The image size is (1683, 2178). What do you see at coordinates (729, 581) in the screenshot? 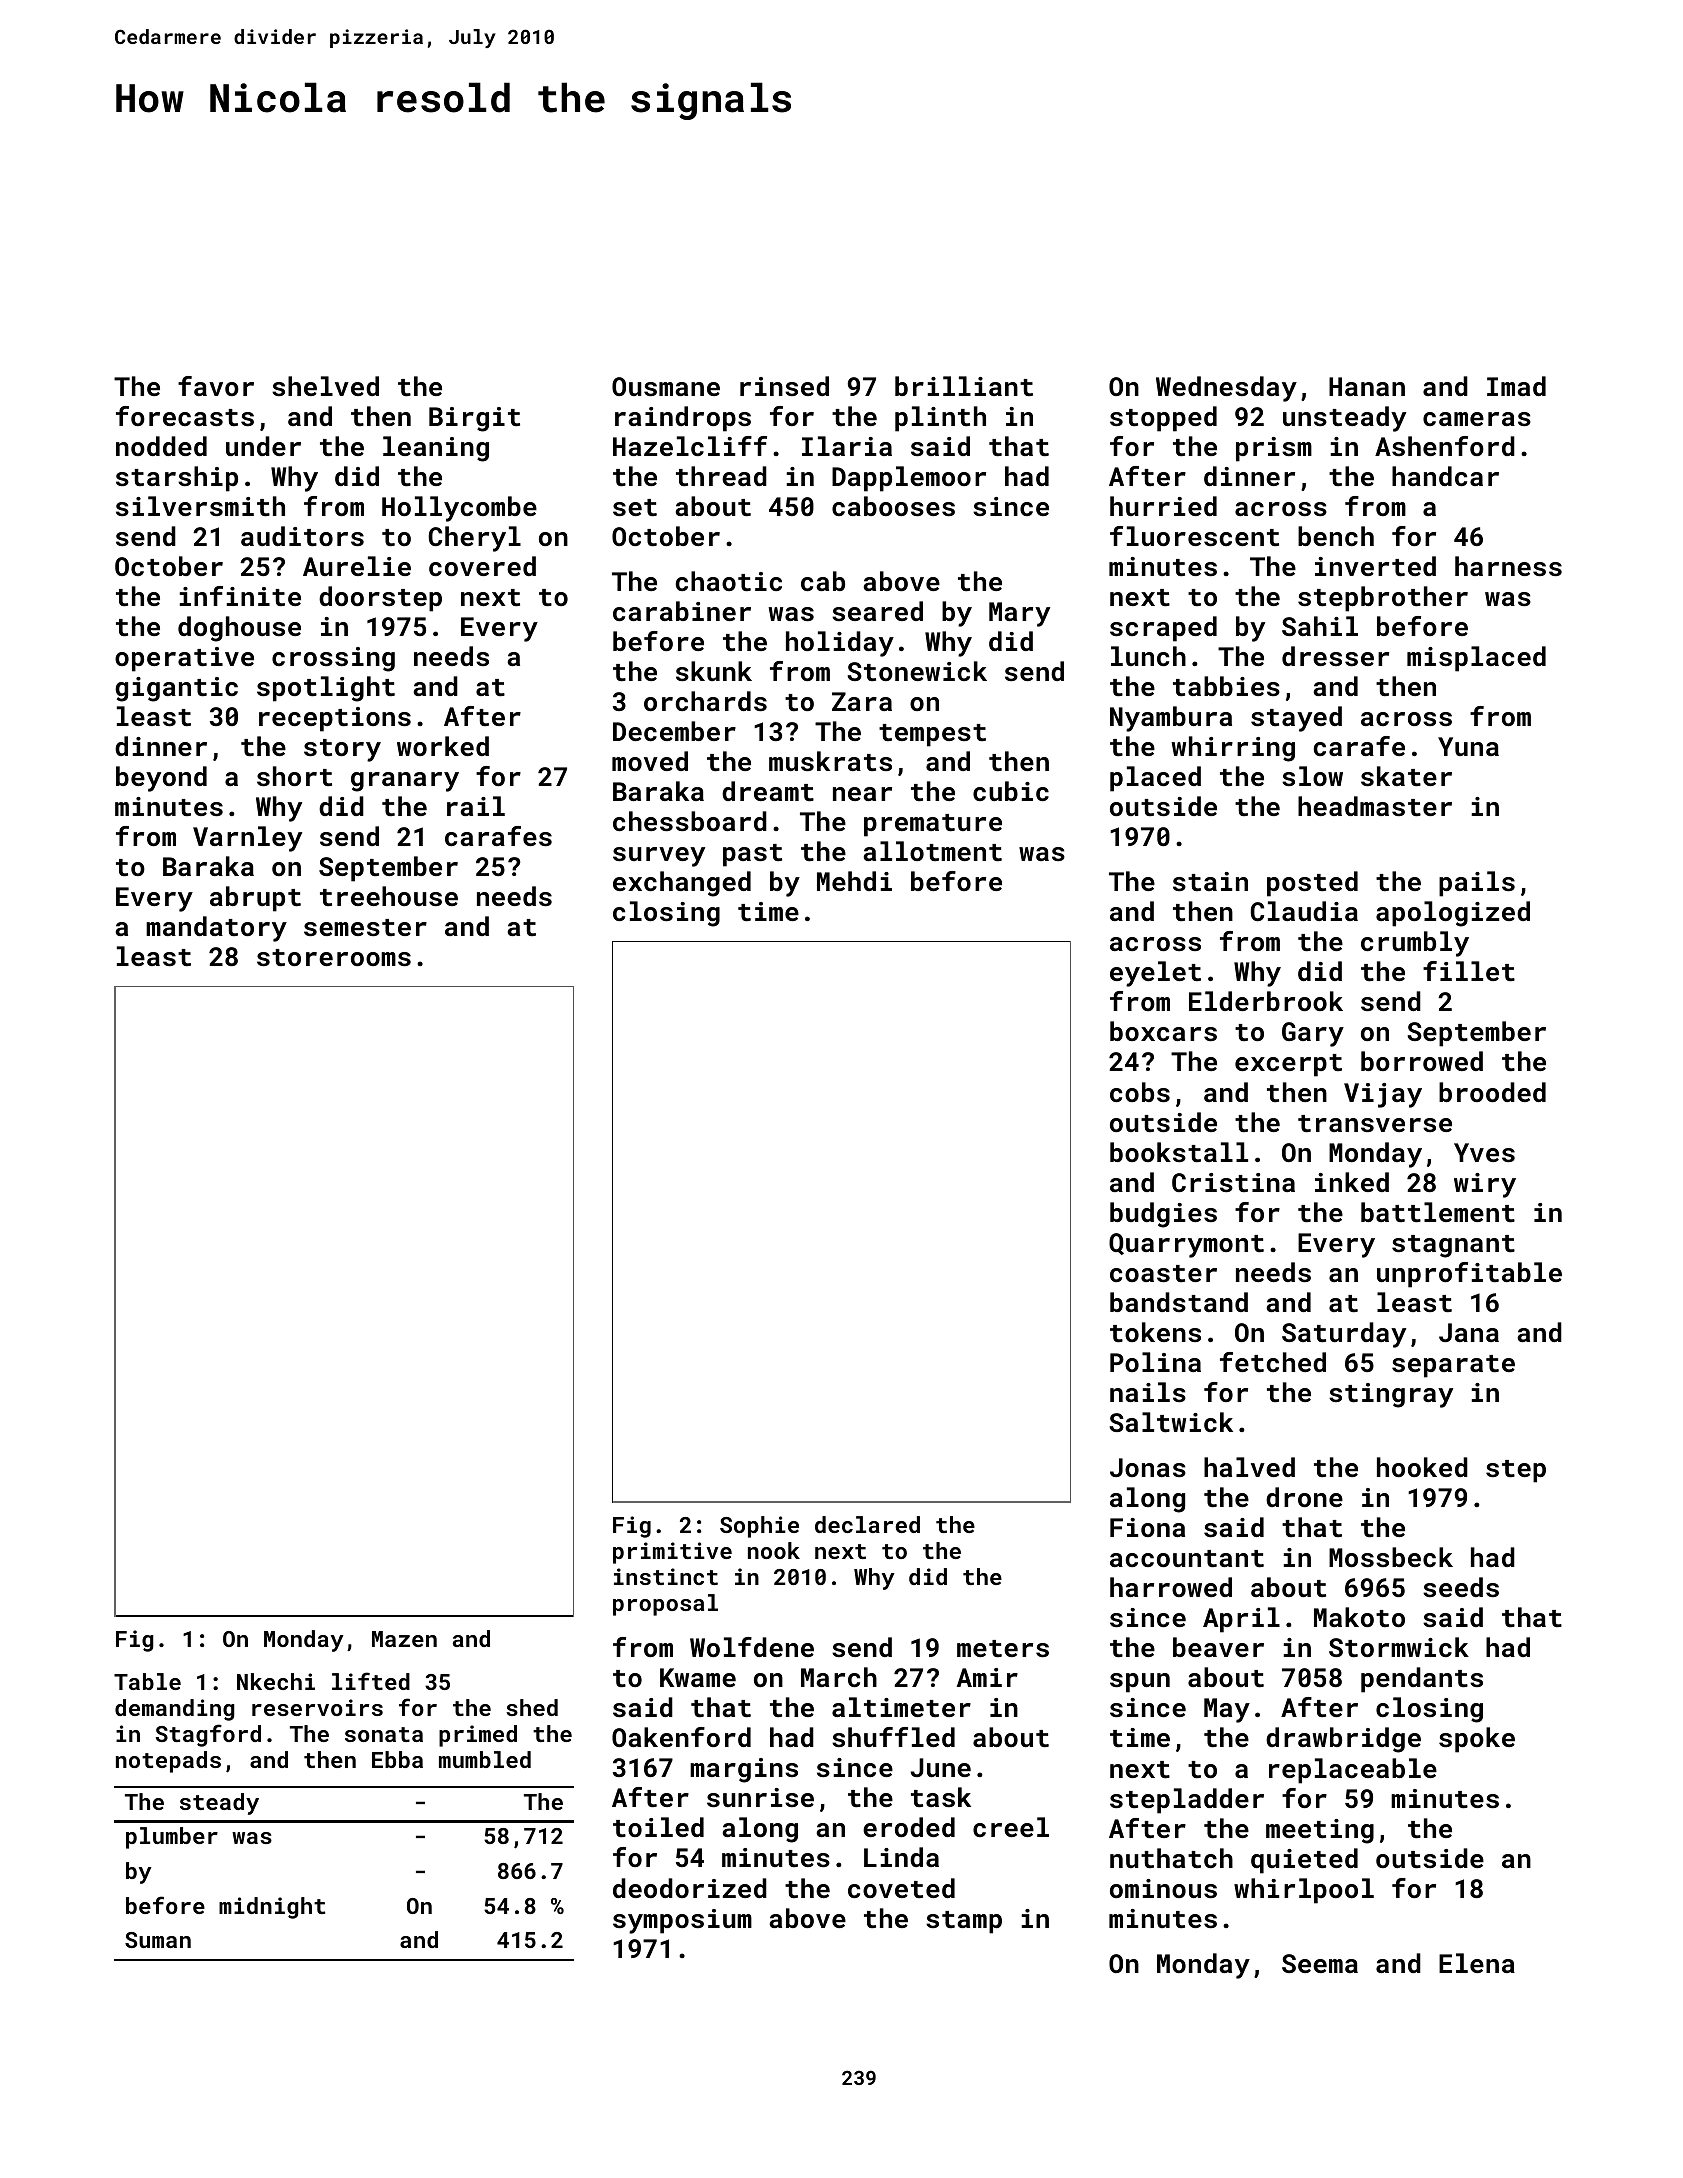
I see `chaotic` at bounding box center [729, 581].
